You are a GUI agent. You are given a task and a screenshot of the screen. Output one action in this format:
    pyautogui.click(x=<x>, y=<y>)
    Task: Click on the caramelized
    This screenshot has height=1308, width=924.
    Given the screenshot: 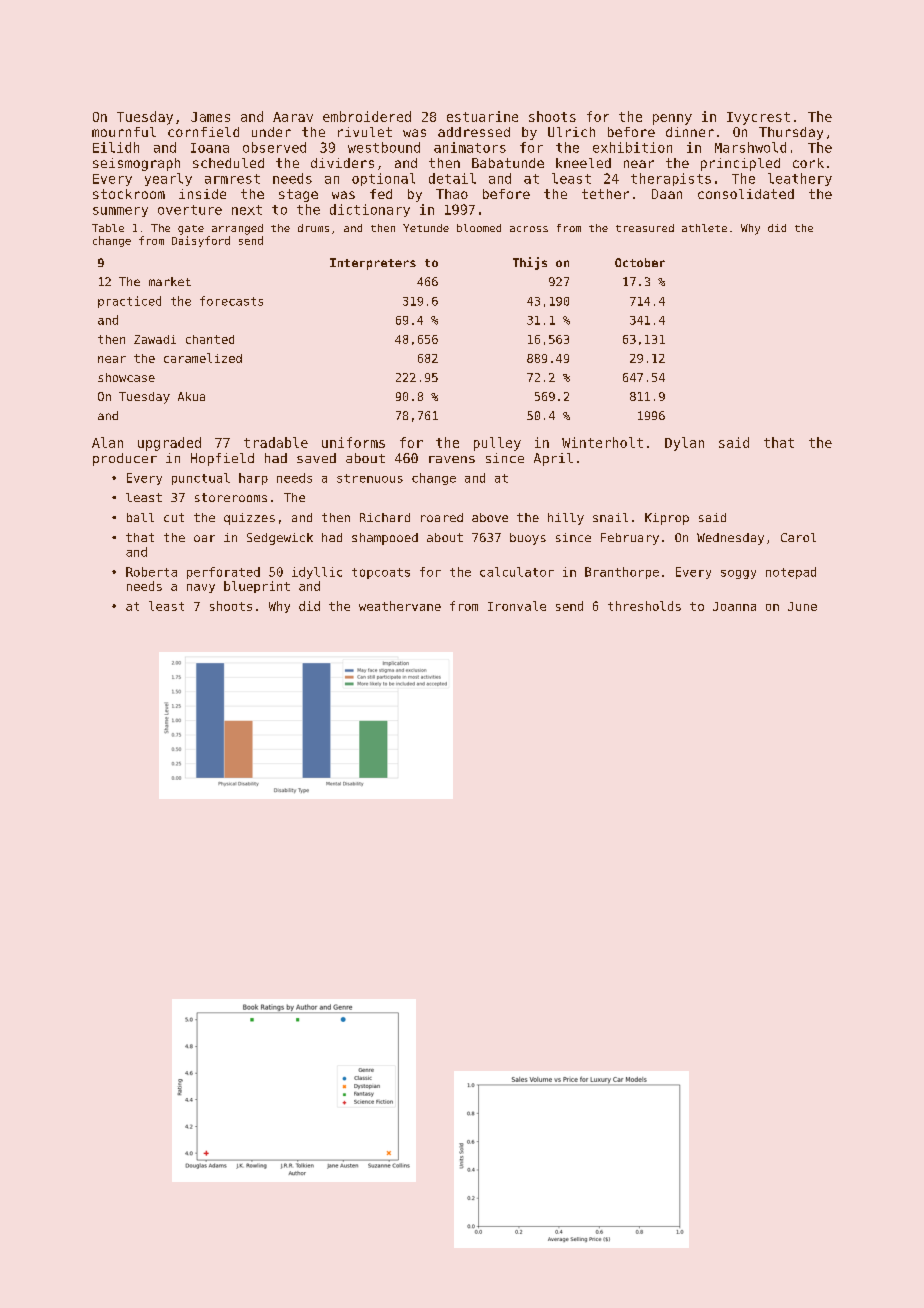 What is the action you would take?
    pyautogui.click(x=203, y=358)
